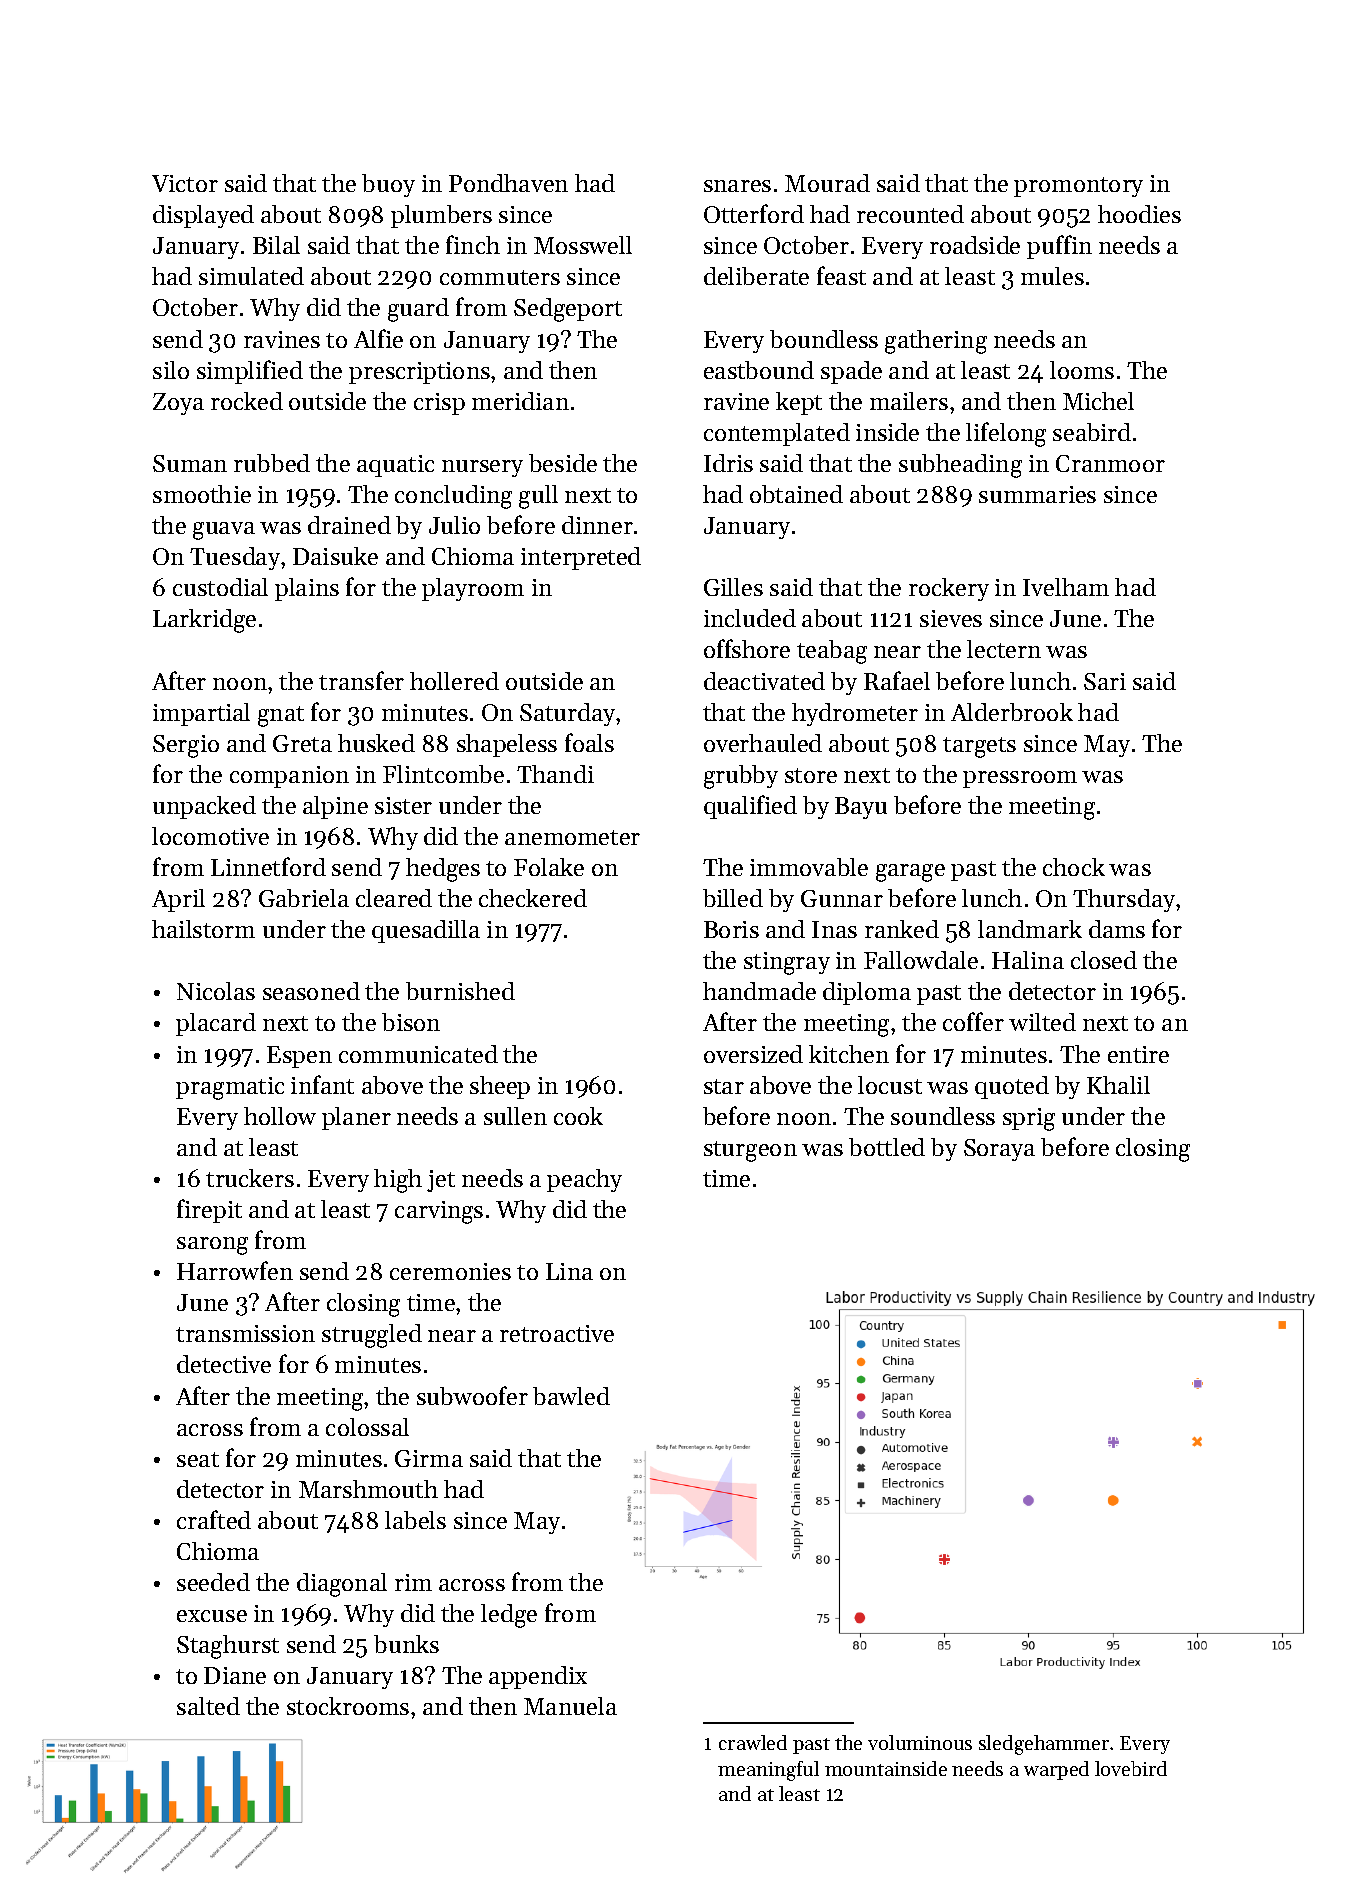 The image size is (1345, 1902). Describe the element at coordinates (999, 1150) in the screenshot. I see `Soraya` at that location.
